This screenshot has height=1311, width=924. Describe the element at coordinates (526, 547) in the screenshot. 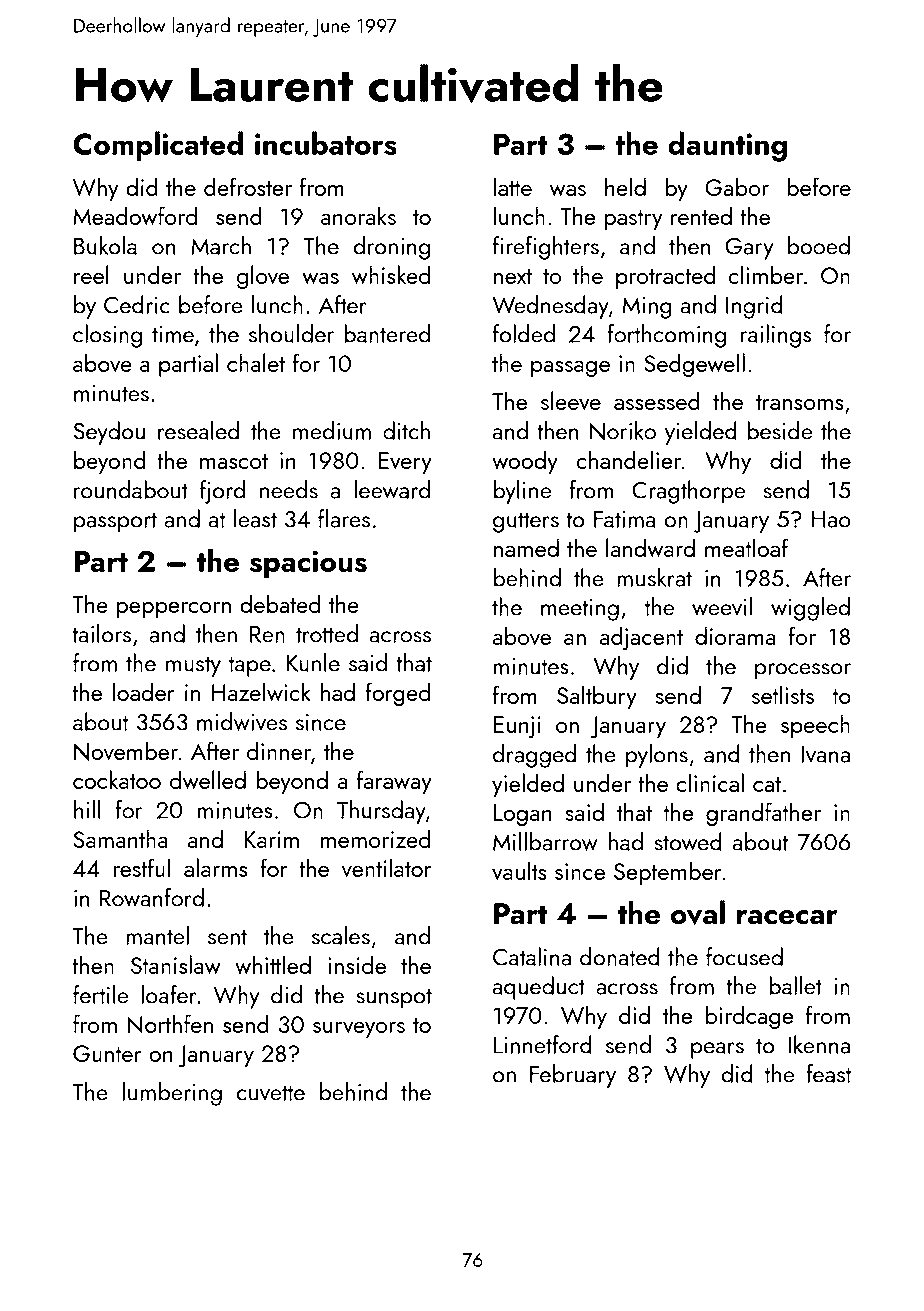

I see `named` at that location.
